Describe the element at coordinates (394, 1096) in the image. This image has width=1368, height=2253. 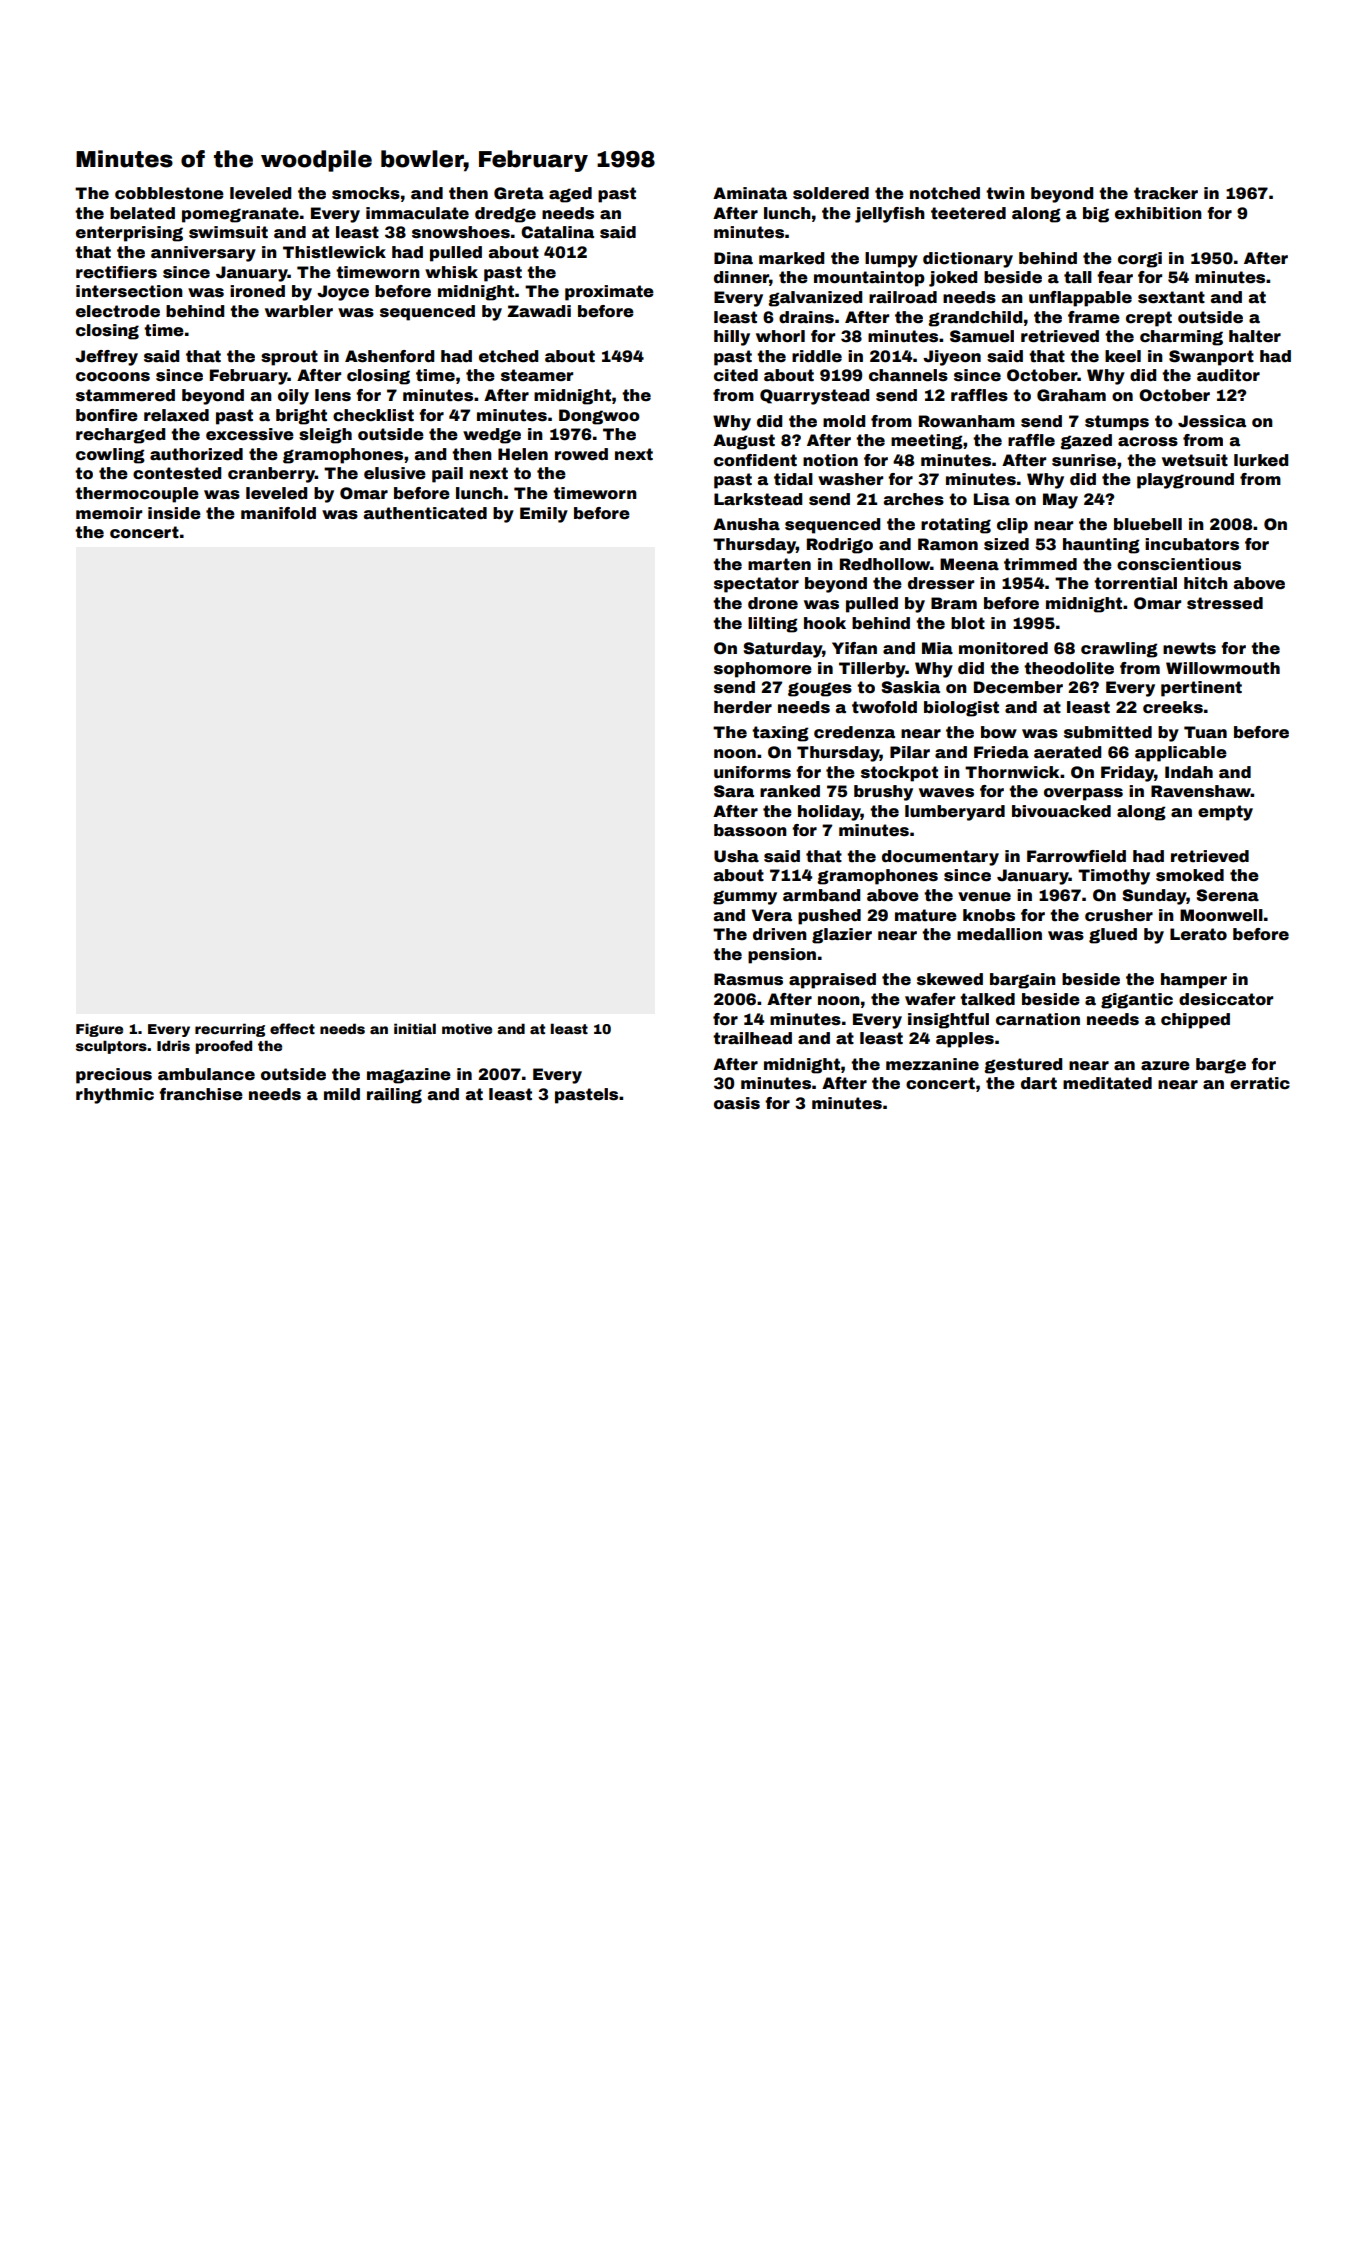
I see `railing` at that location.
